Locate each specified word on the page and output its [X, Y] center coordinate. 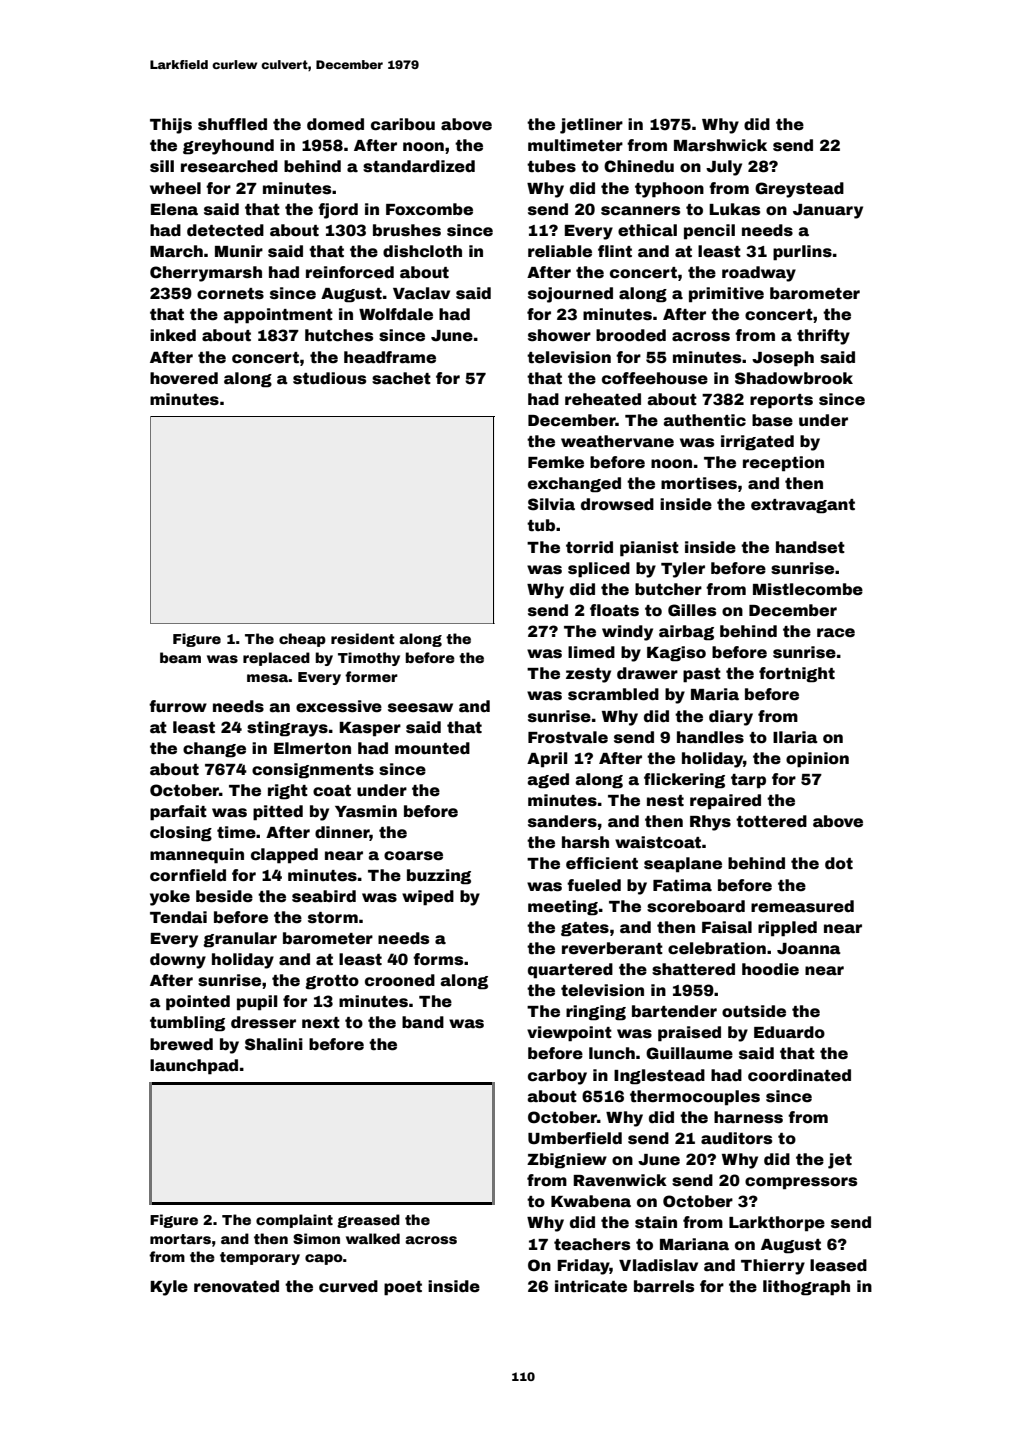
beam [180, 657]
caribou [403, 124]
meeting [563, 908]
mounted [432, 748]
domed [335, 124]
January [828, 211]
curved [348, 1286]
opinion [817, 760]
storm [333, 918]
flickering [684, 781]
